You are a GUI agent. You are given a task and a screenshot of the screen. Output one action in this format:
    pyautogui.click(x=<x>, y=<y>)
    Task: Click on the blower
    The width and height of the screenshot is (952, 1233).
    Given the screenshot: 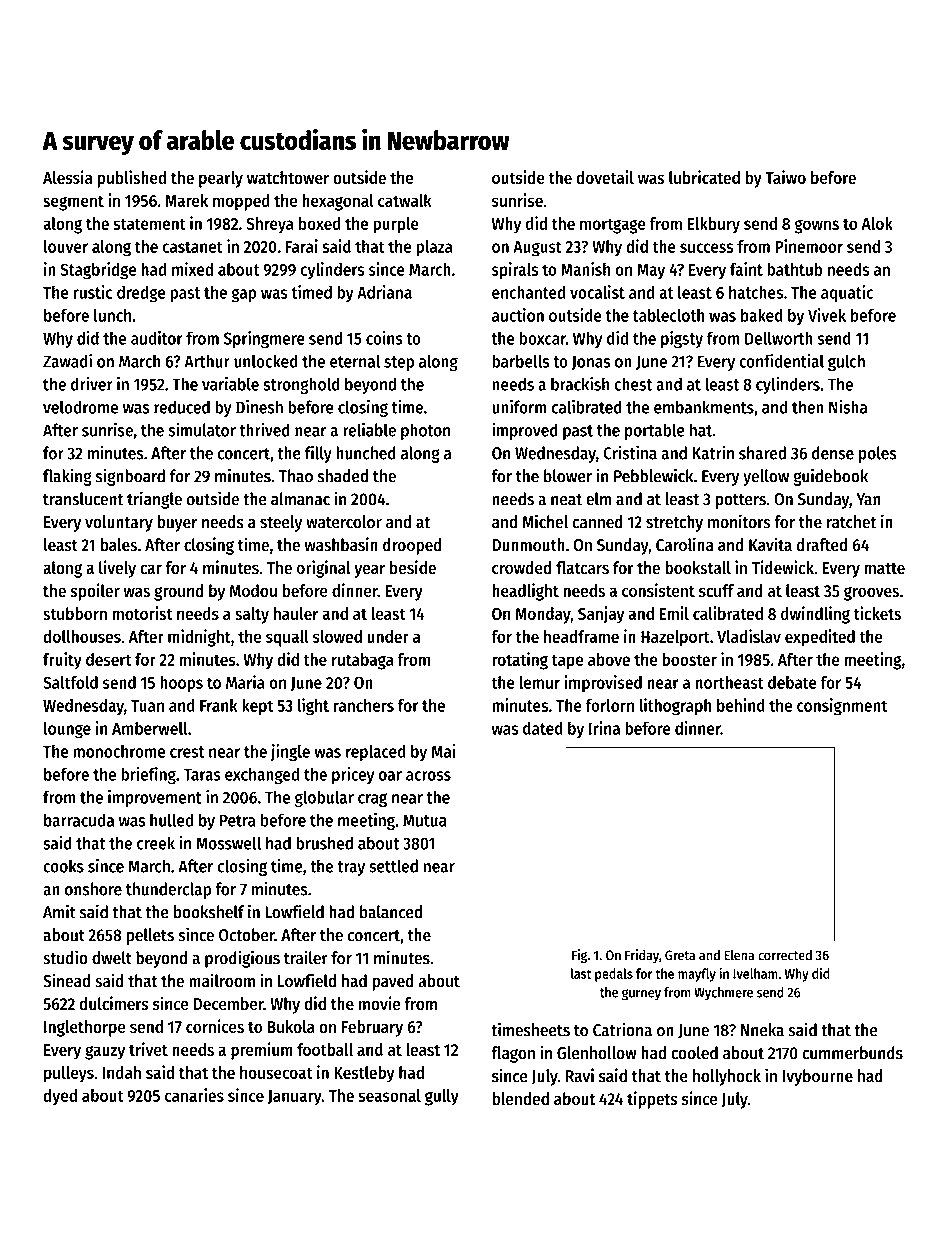 What is the action you would take?
    pyautogui.click(x=568, y=476)
